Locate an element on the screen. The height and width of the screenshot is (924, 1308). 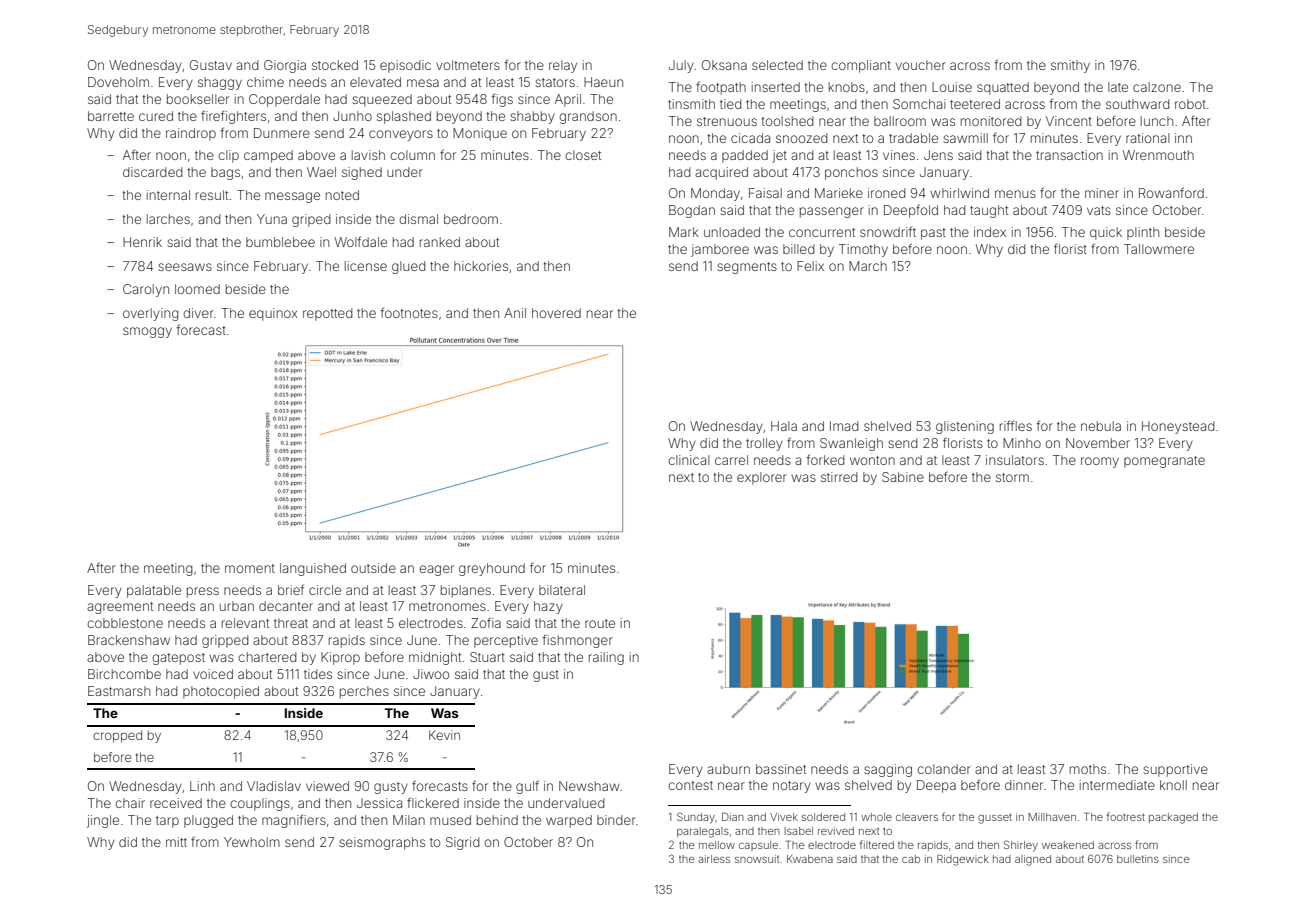
moths is located at coordinates (1088, 769).
